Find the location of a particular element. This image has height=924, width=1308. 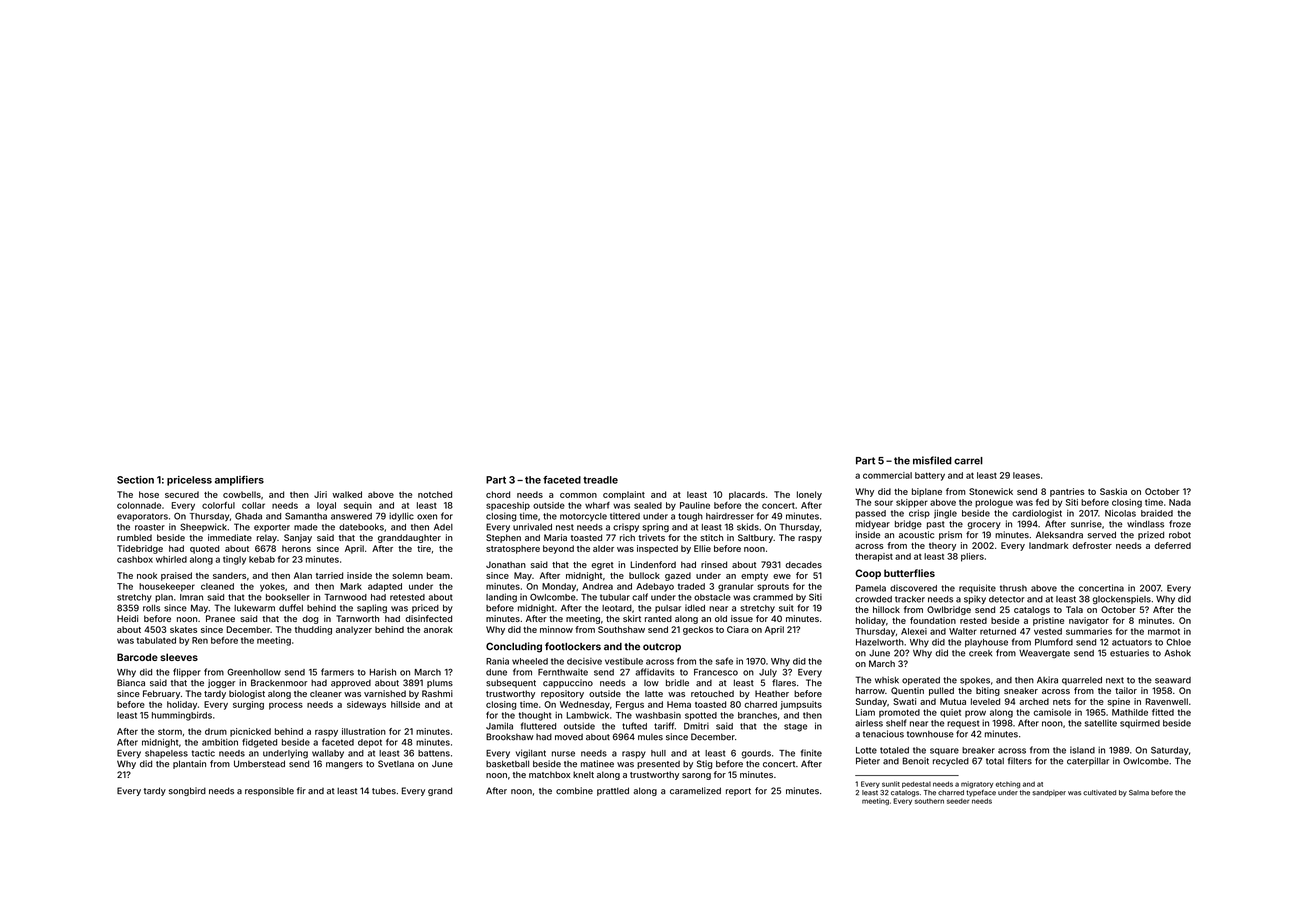

amplifiers is located at coordinates (239, 481).
